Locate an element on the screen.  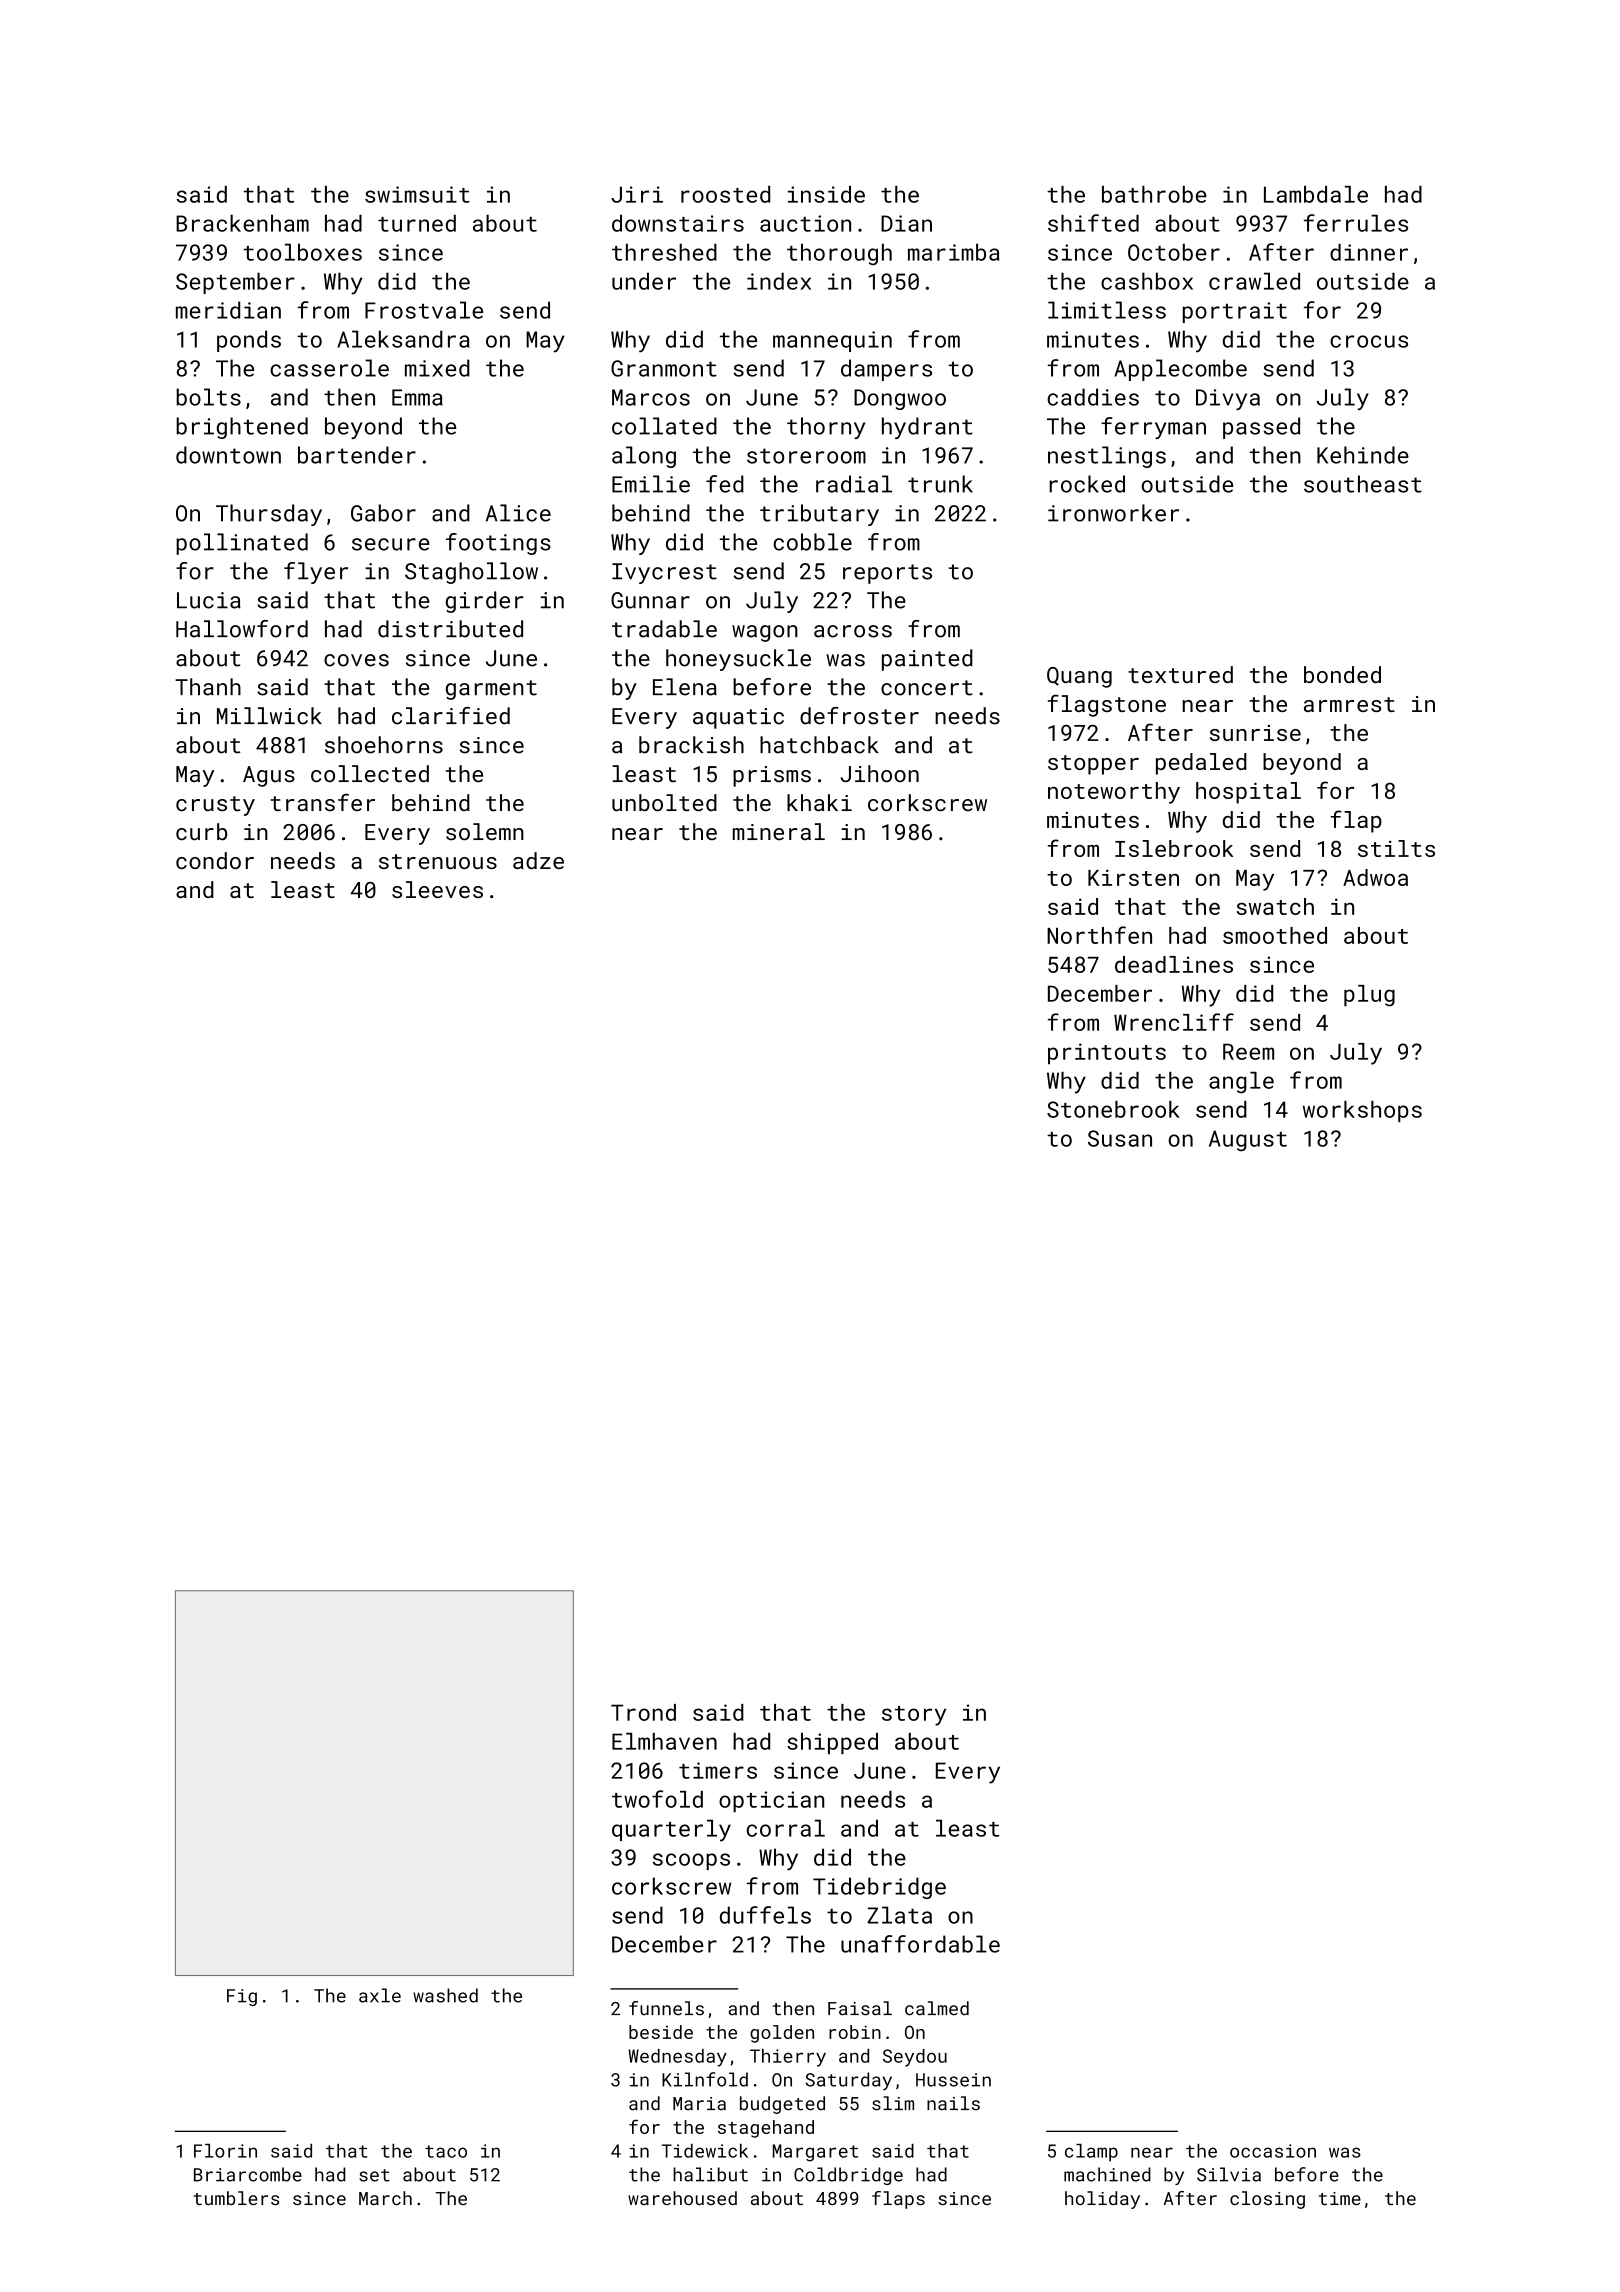
Staghollow is located at coordinates (471, 573).
